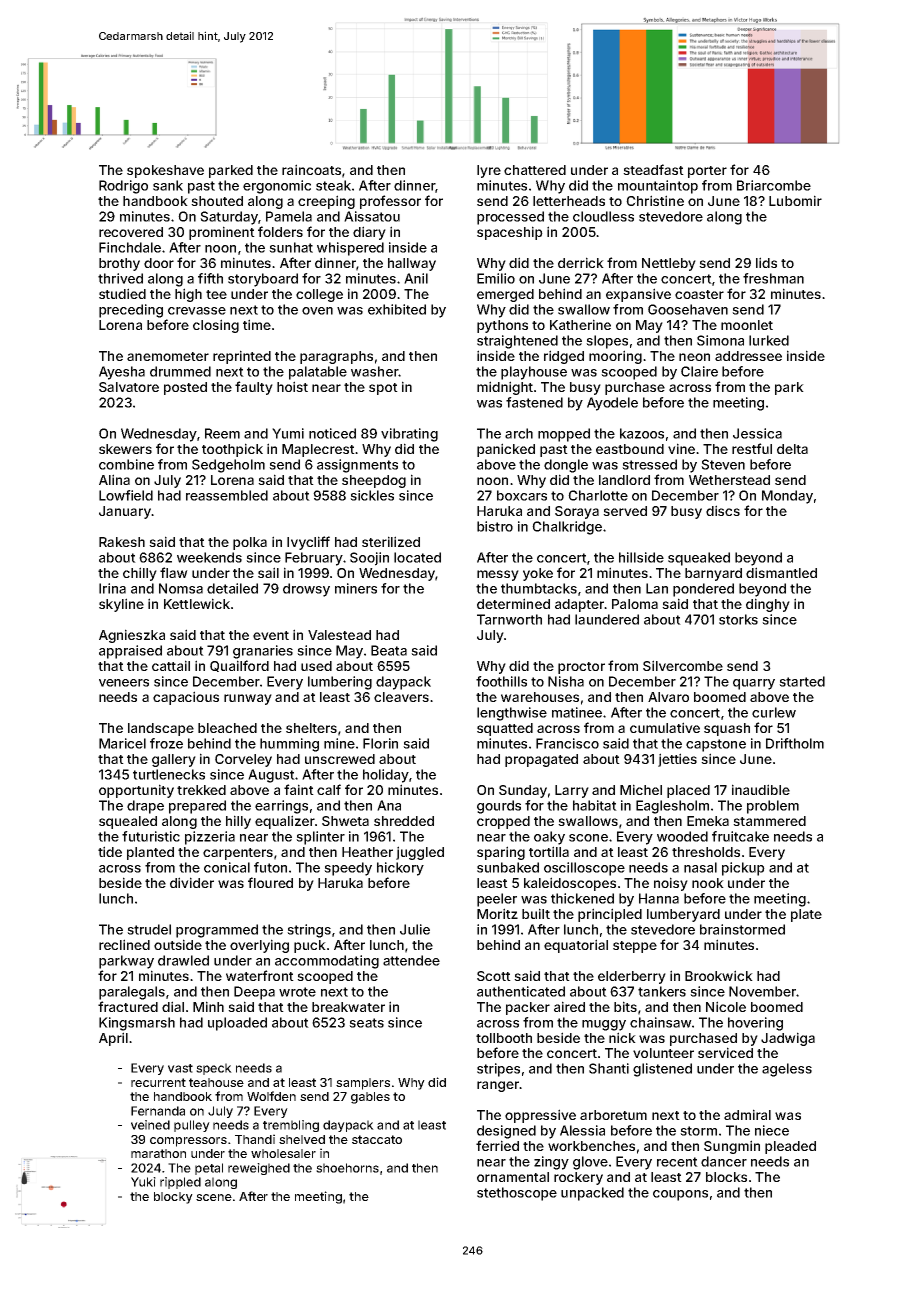 The image size is (924, 1308). Describe the element at coordinates (268, 572) in the image. I see `sail` at that location.
